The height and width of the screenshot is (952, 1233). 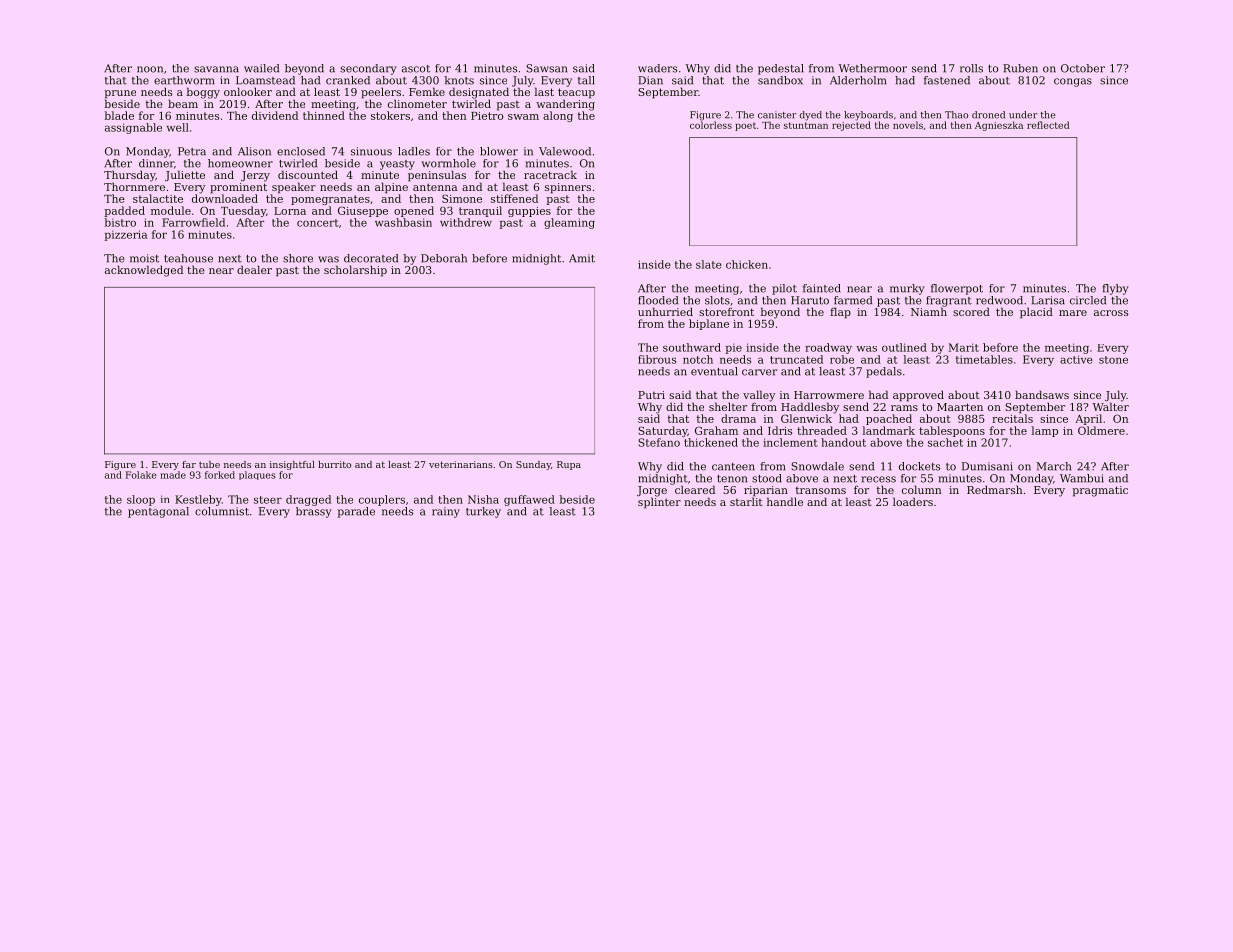 What do you see at coordinates (144, 271) in the screenshot?
I see `acknowledged` at bounding box center [144, 271].
